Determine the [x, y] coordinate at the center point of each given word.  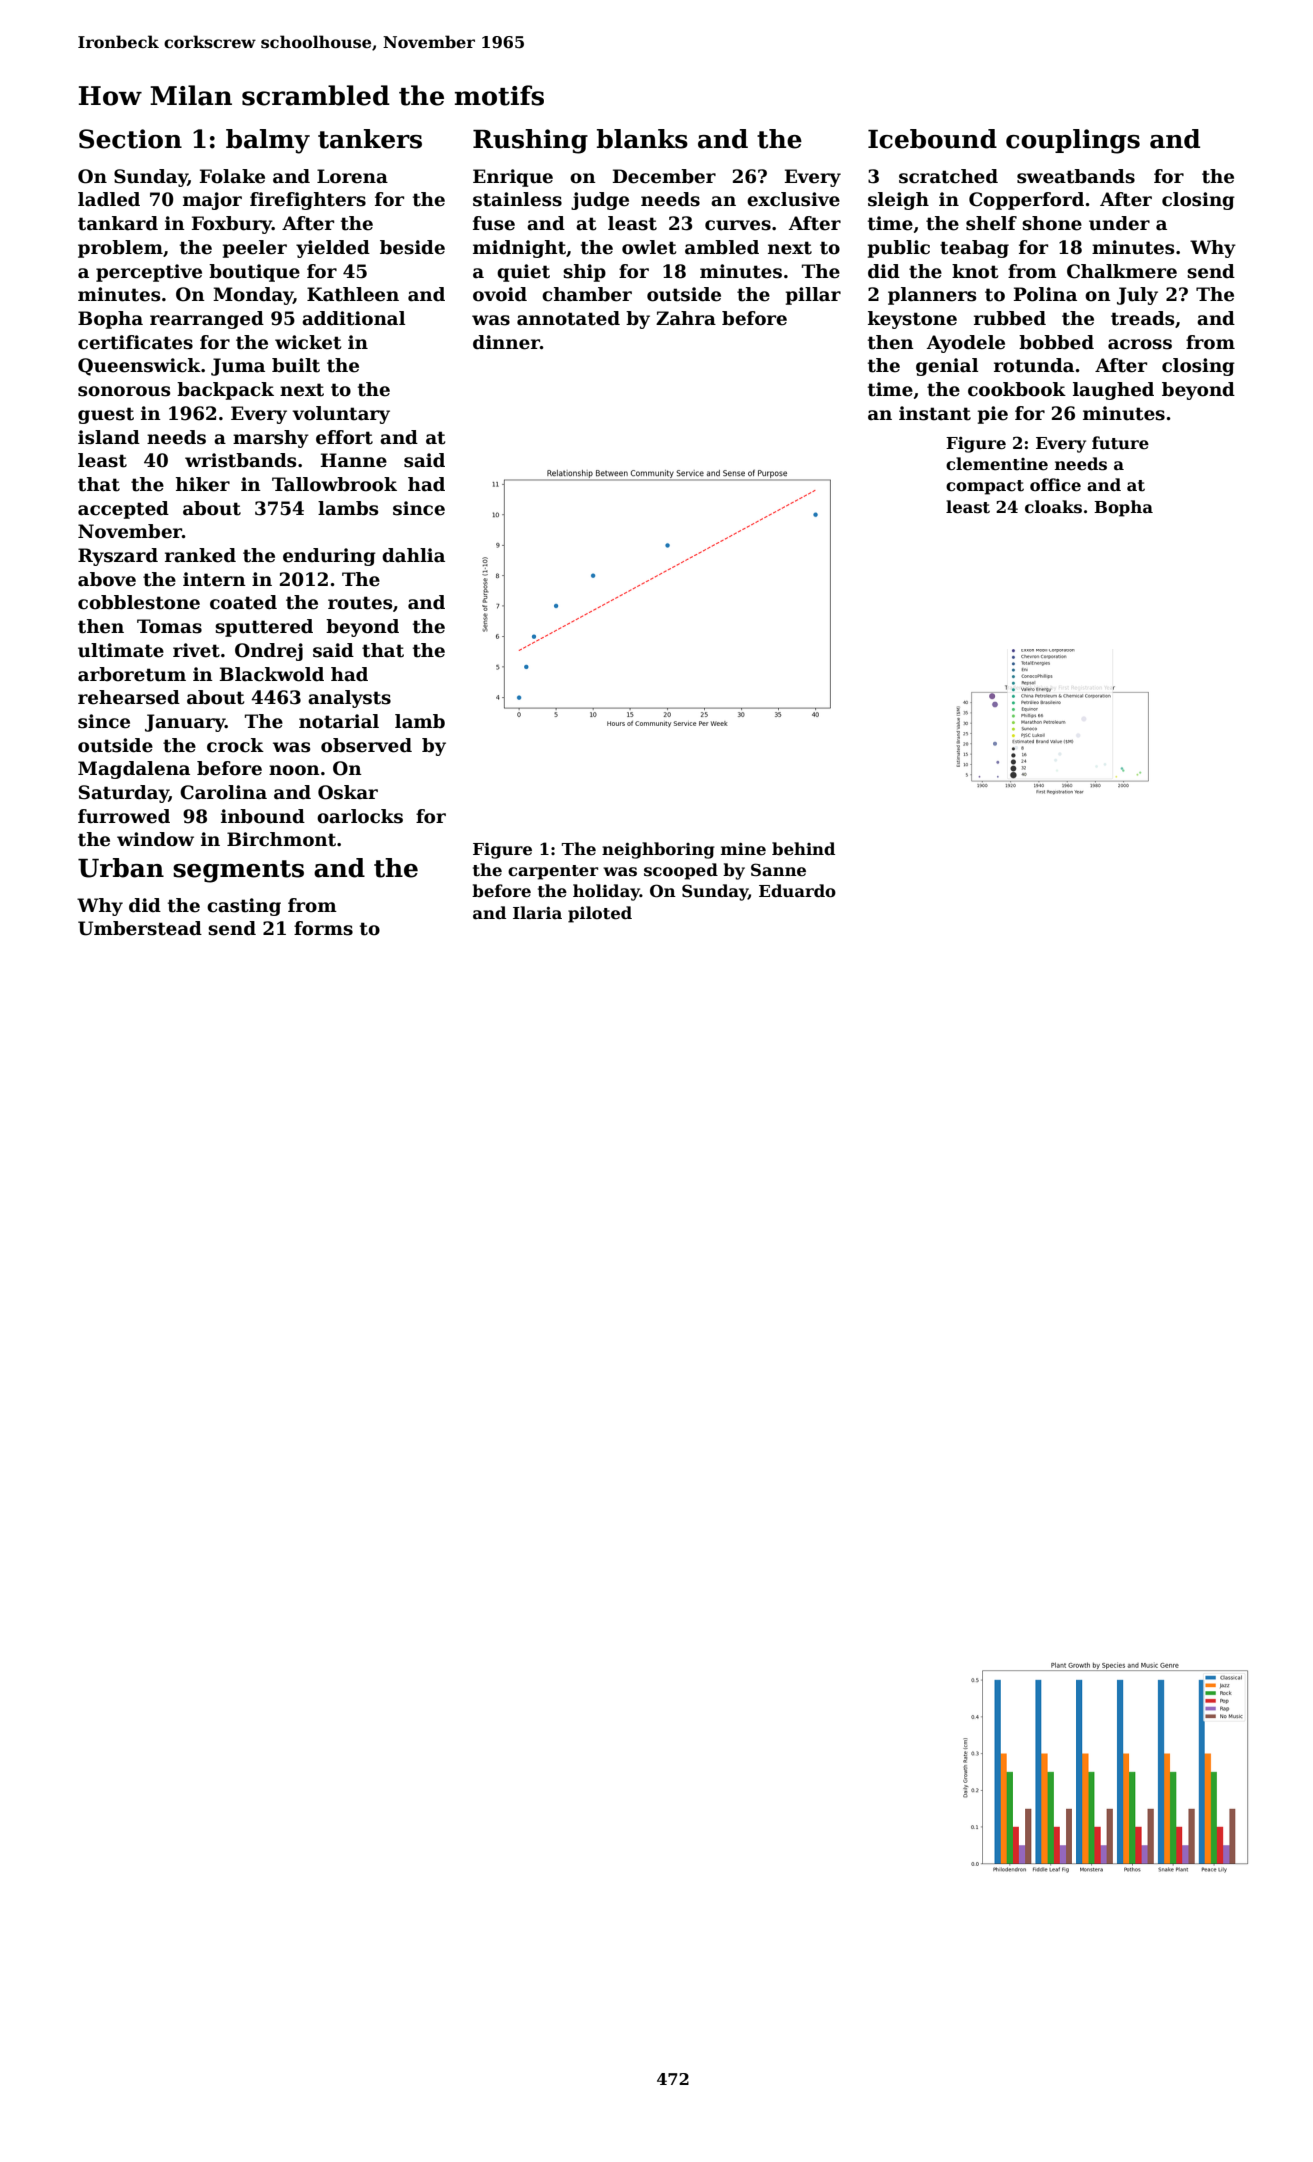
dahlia [413, 555]
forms [323, 928]
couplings [1073, 141]
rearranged [207, 320]
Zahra [686, 318]
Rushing [530, 141]
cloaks [1053, 507]
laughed [1113, 391]
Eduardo [797, 891]
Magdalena [134, 770]
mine [743, 849]
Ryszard [118, 557]
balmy [268, 141]
